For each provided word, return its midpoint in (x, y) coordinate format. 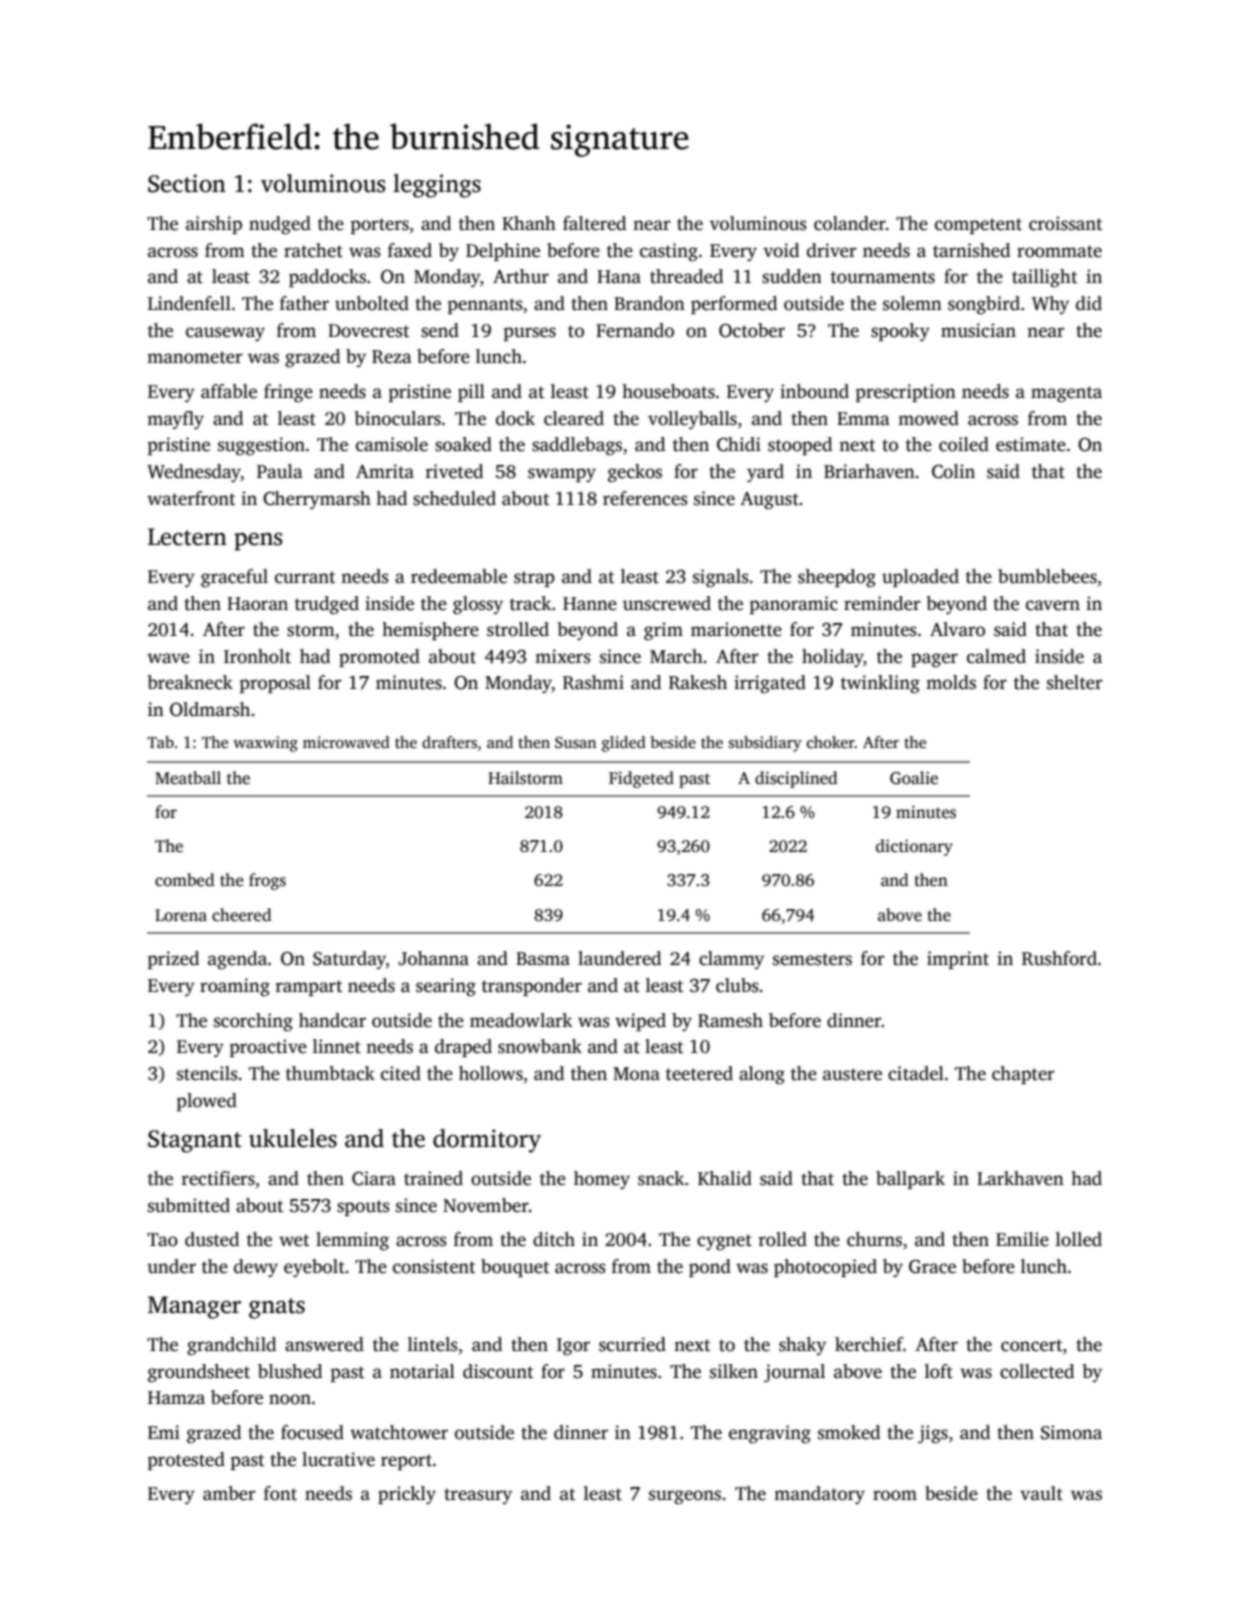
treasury (478, 1496)
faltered (594, 223)
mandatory (819, 1495)
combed (185, 880)
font (280, 1493)
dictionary (914, 847)
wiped (640, 1022)
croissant (1066, 223)
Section (187, 183)
